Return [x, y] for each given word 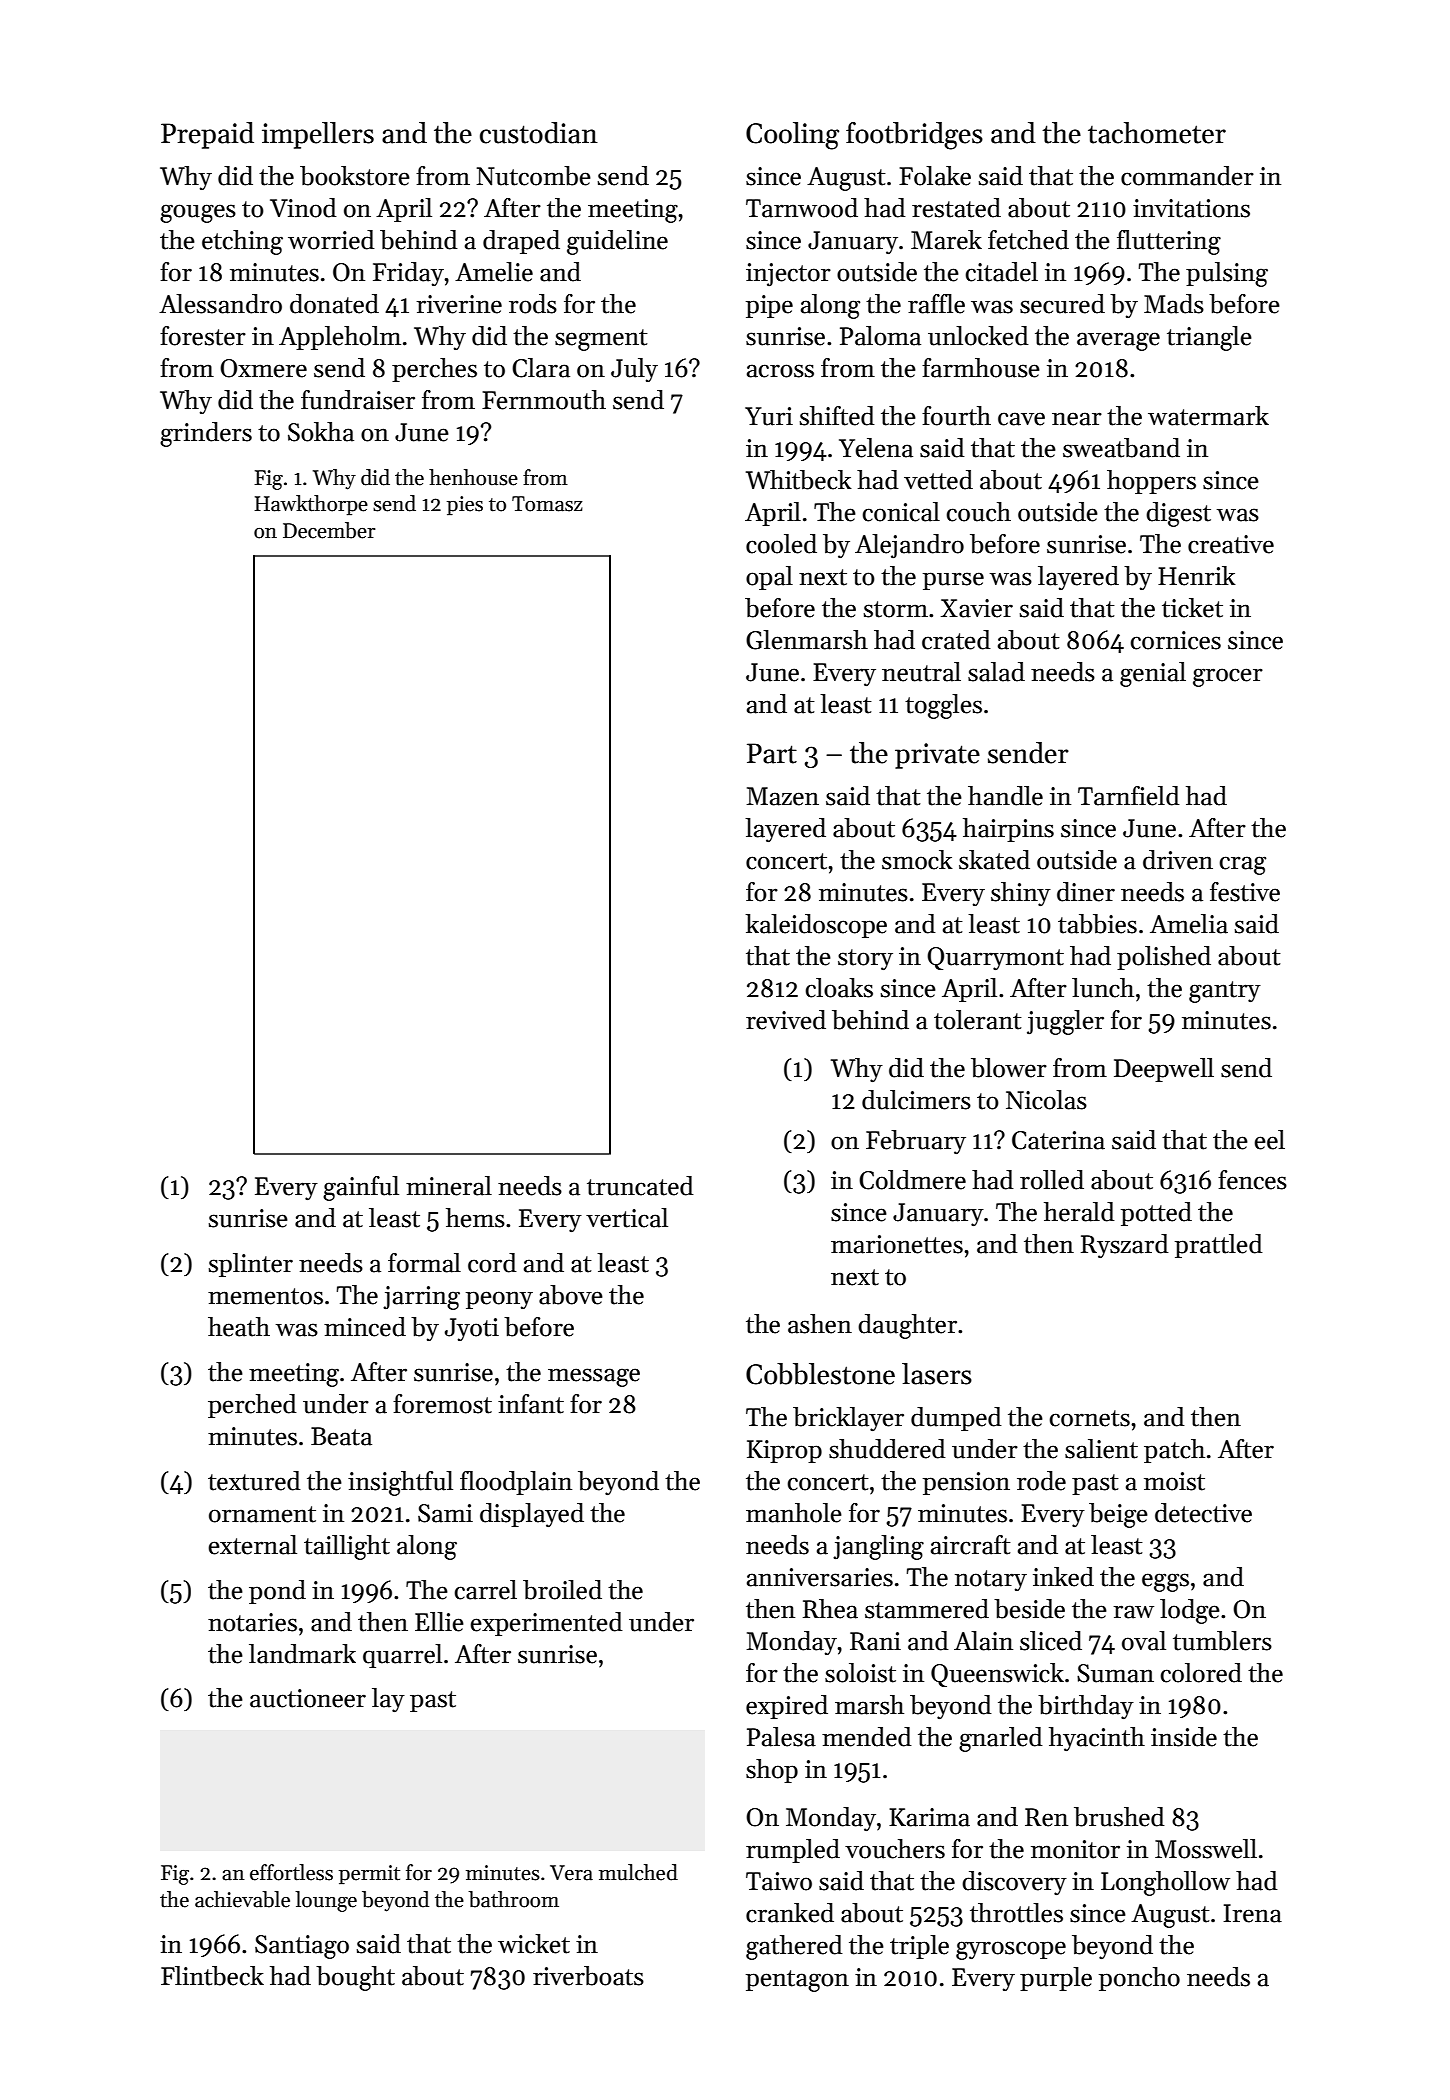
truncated [640, 1186]
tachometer [1157, 133]
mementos [265, 1296]
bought [355, 1978]
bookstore [355, 176]
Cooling [792, 136]
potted [1156, 1214]
